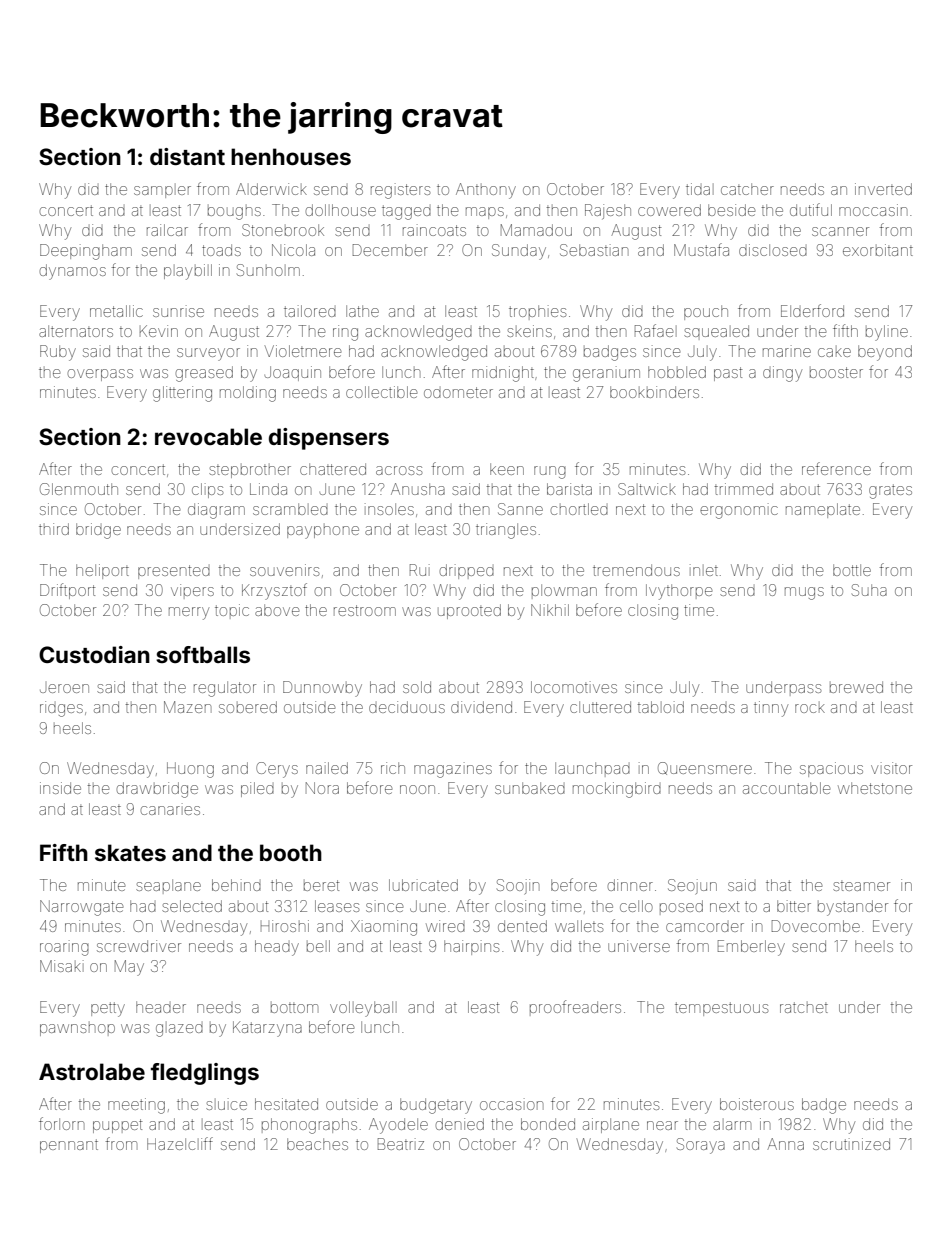 The width and height of the screenshot is (952, 1233). I want to click on beaches, so click(317, 1144).
